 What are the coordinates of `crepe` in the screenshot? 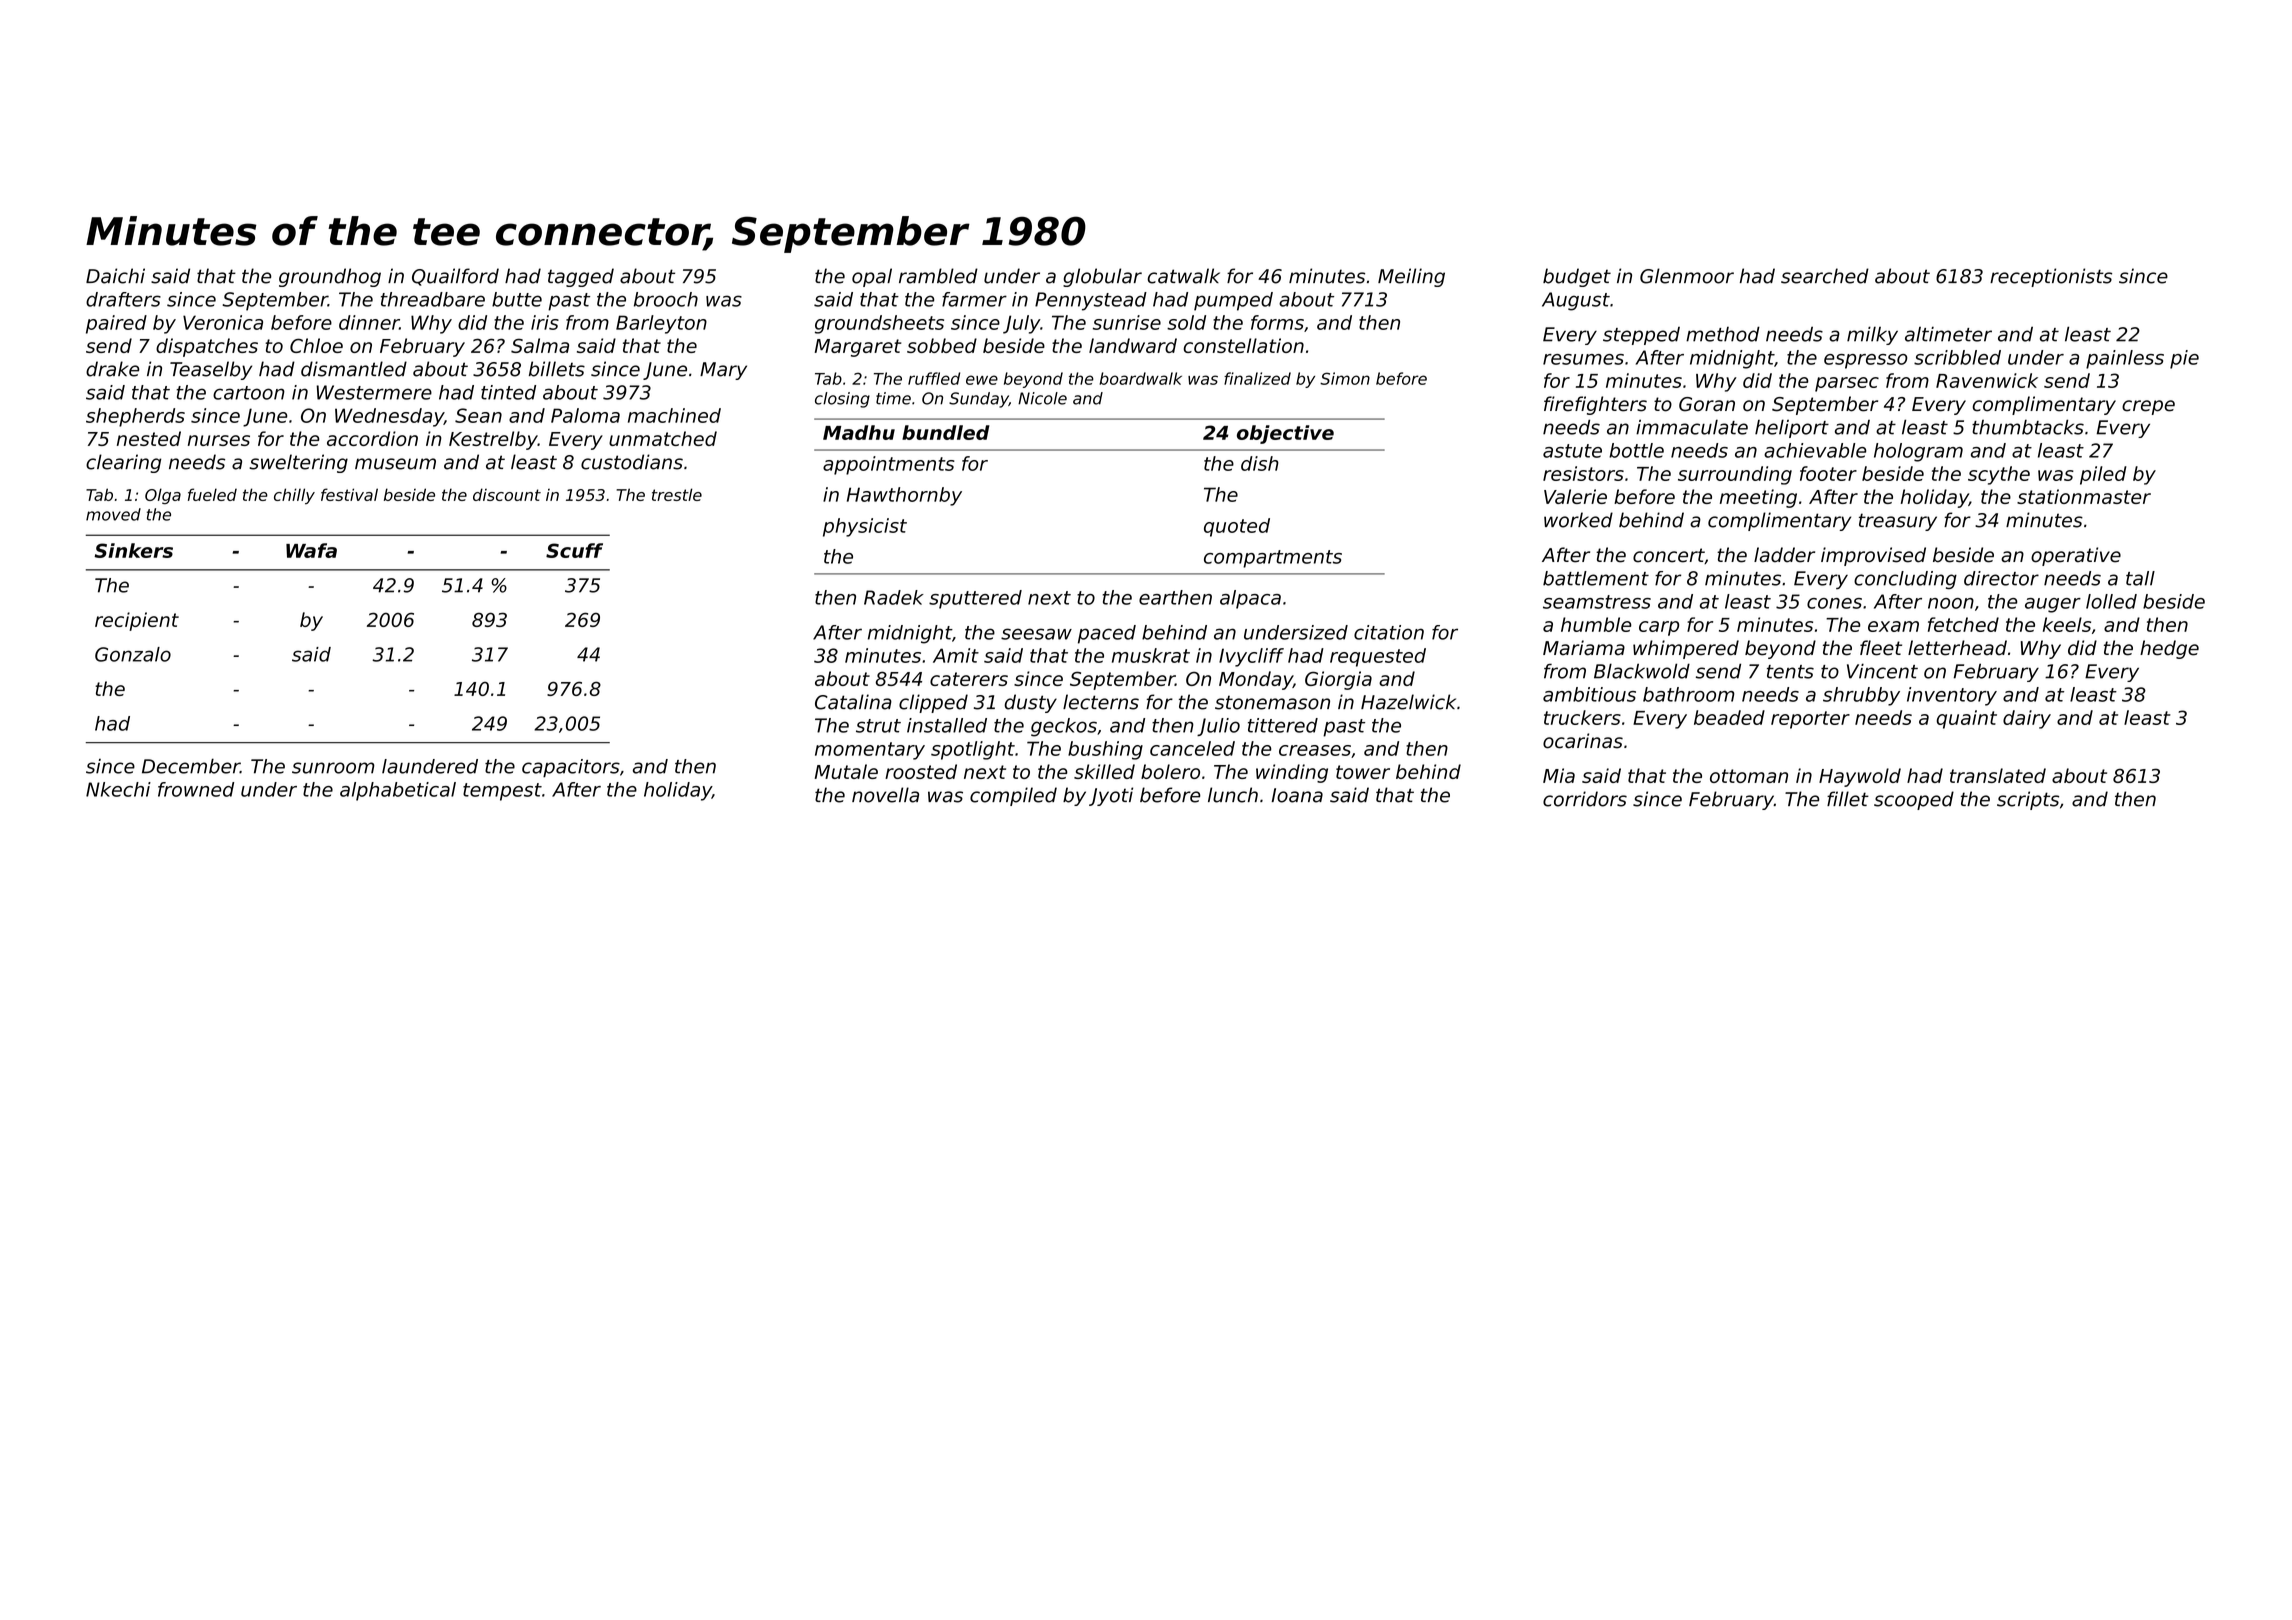 It's located at (2148, 407).
